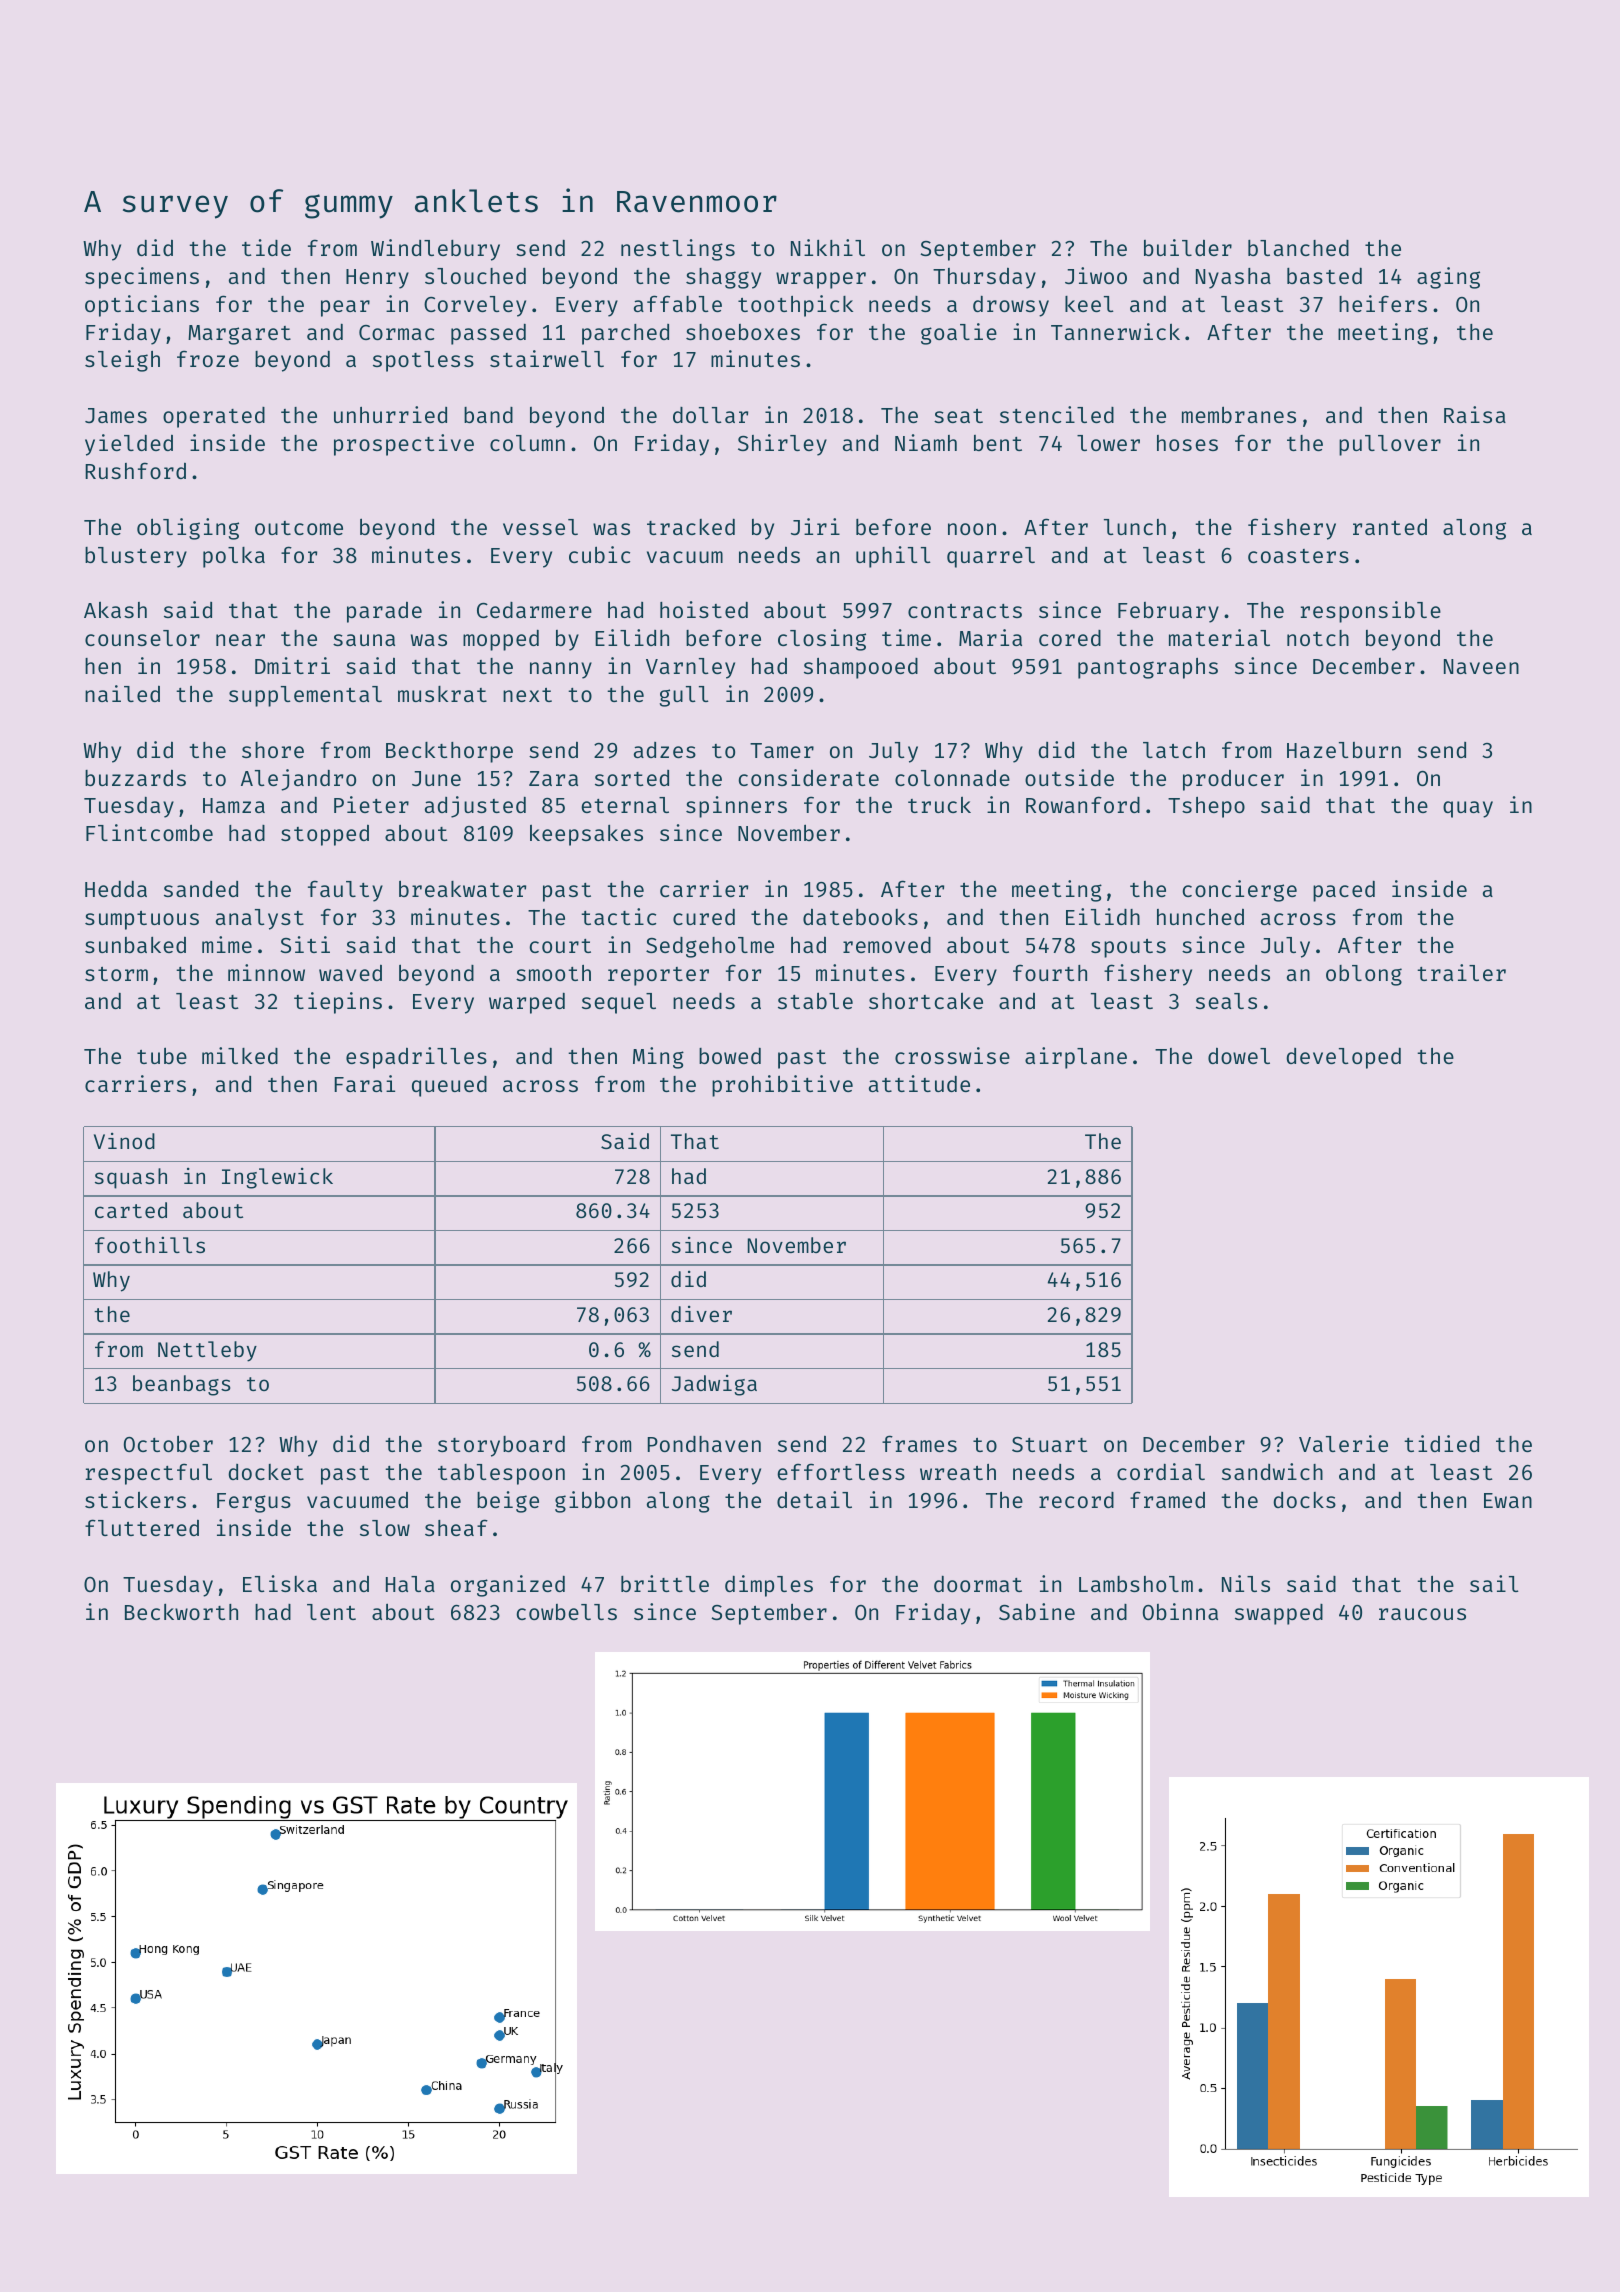 This document has height=2292, width=1620. What do you see at coordinates (1468, 809) in the document?
I see `quay` at bounding box center [1468, 809].
